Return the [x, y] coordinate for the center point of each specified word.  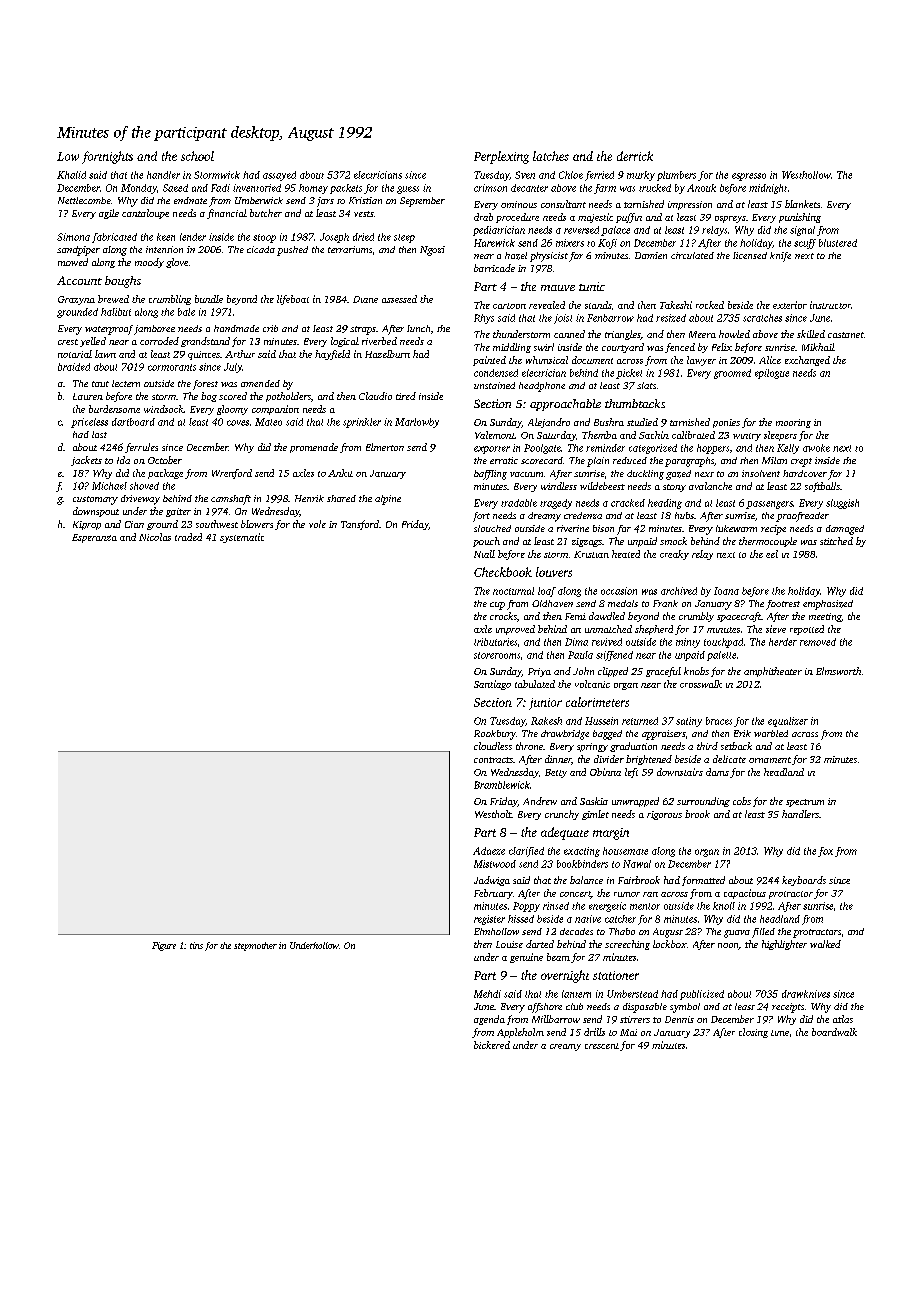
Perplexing [501, 157]
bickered [492, 1045]
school [197, 156]
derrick [635, 156]
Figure [164, 946]
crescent [602, 1046]
